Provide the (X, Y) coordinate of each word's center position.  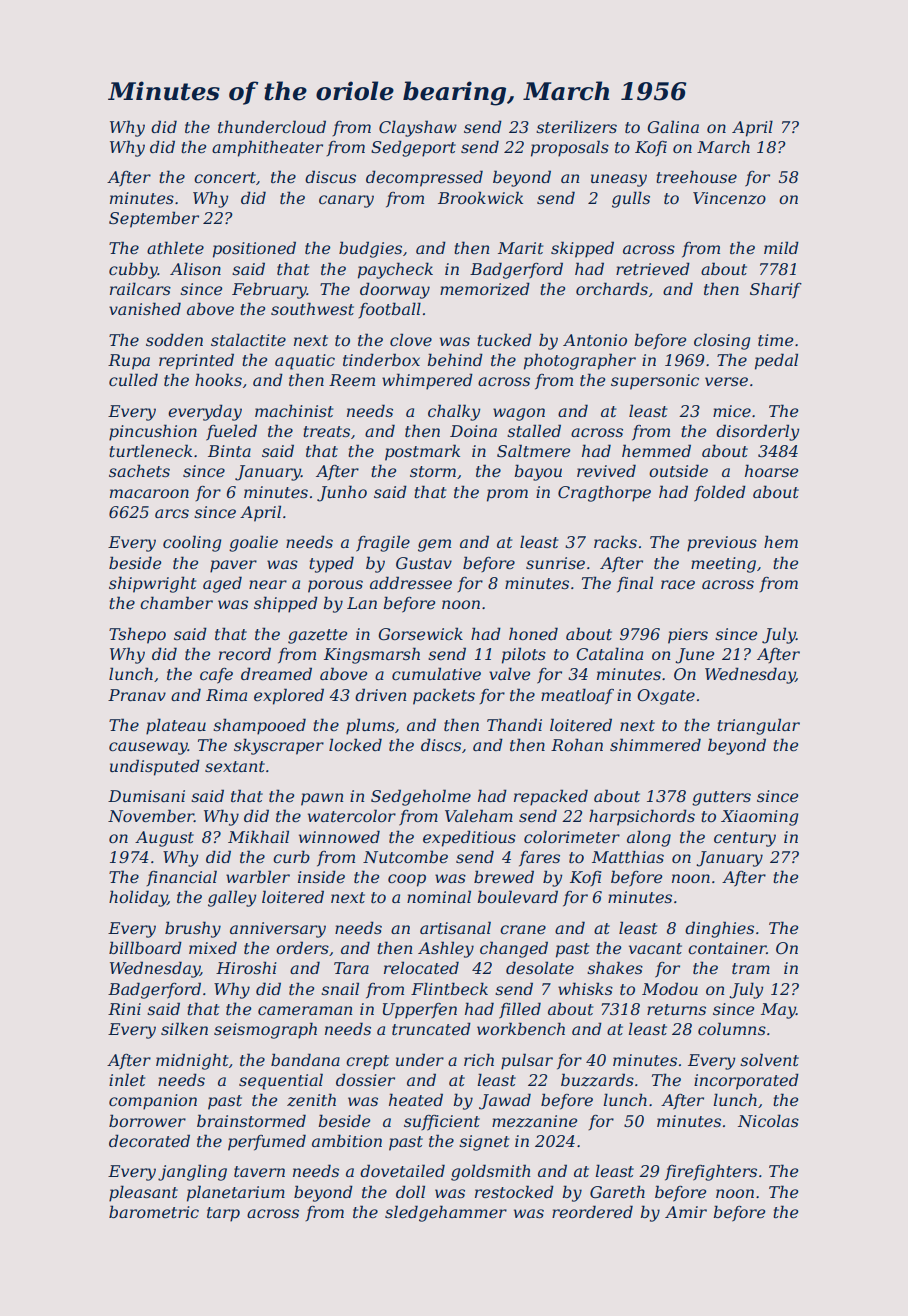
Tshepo (137, 635)
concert (225, 177)
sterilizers (576, 127)
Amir (686, 1212)
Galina (673, 126)
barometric (154, 1211)
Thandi (514, 724)
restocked (514, 1191)
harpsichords (642, 817)
